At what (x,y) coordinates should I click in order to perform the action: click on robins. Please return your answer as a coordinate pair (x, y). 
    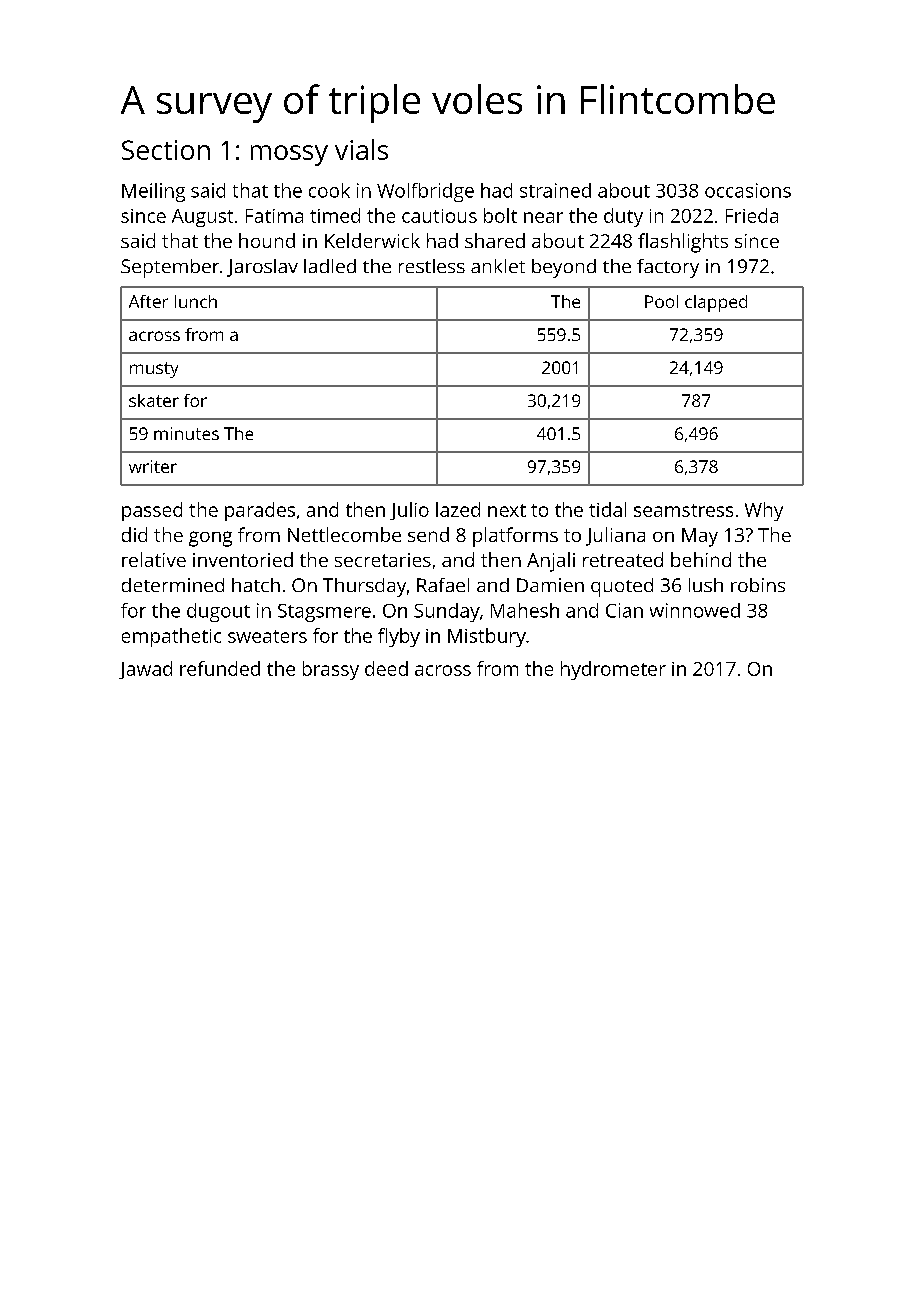
    Looking at the image, I should click on (758, 585).
